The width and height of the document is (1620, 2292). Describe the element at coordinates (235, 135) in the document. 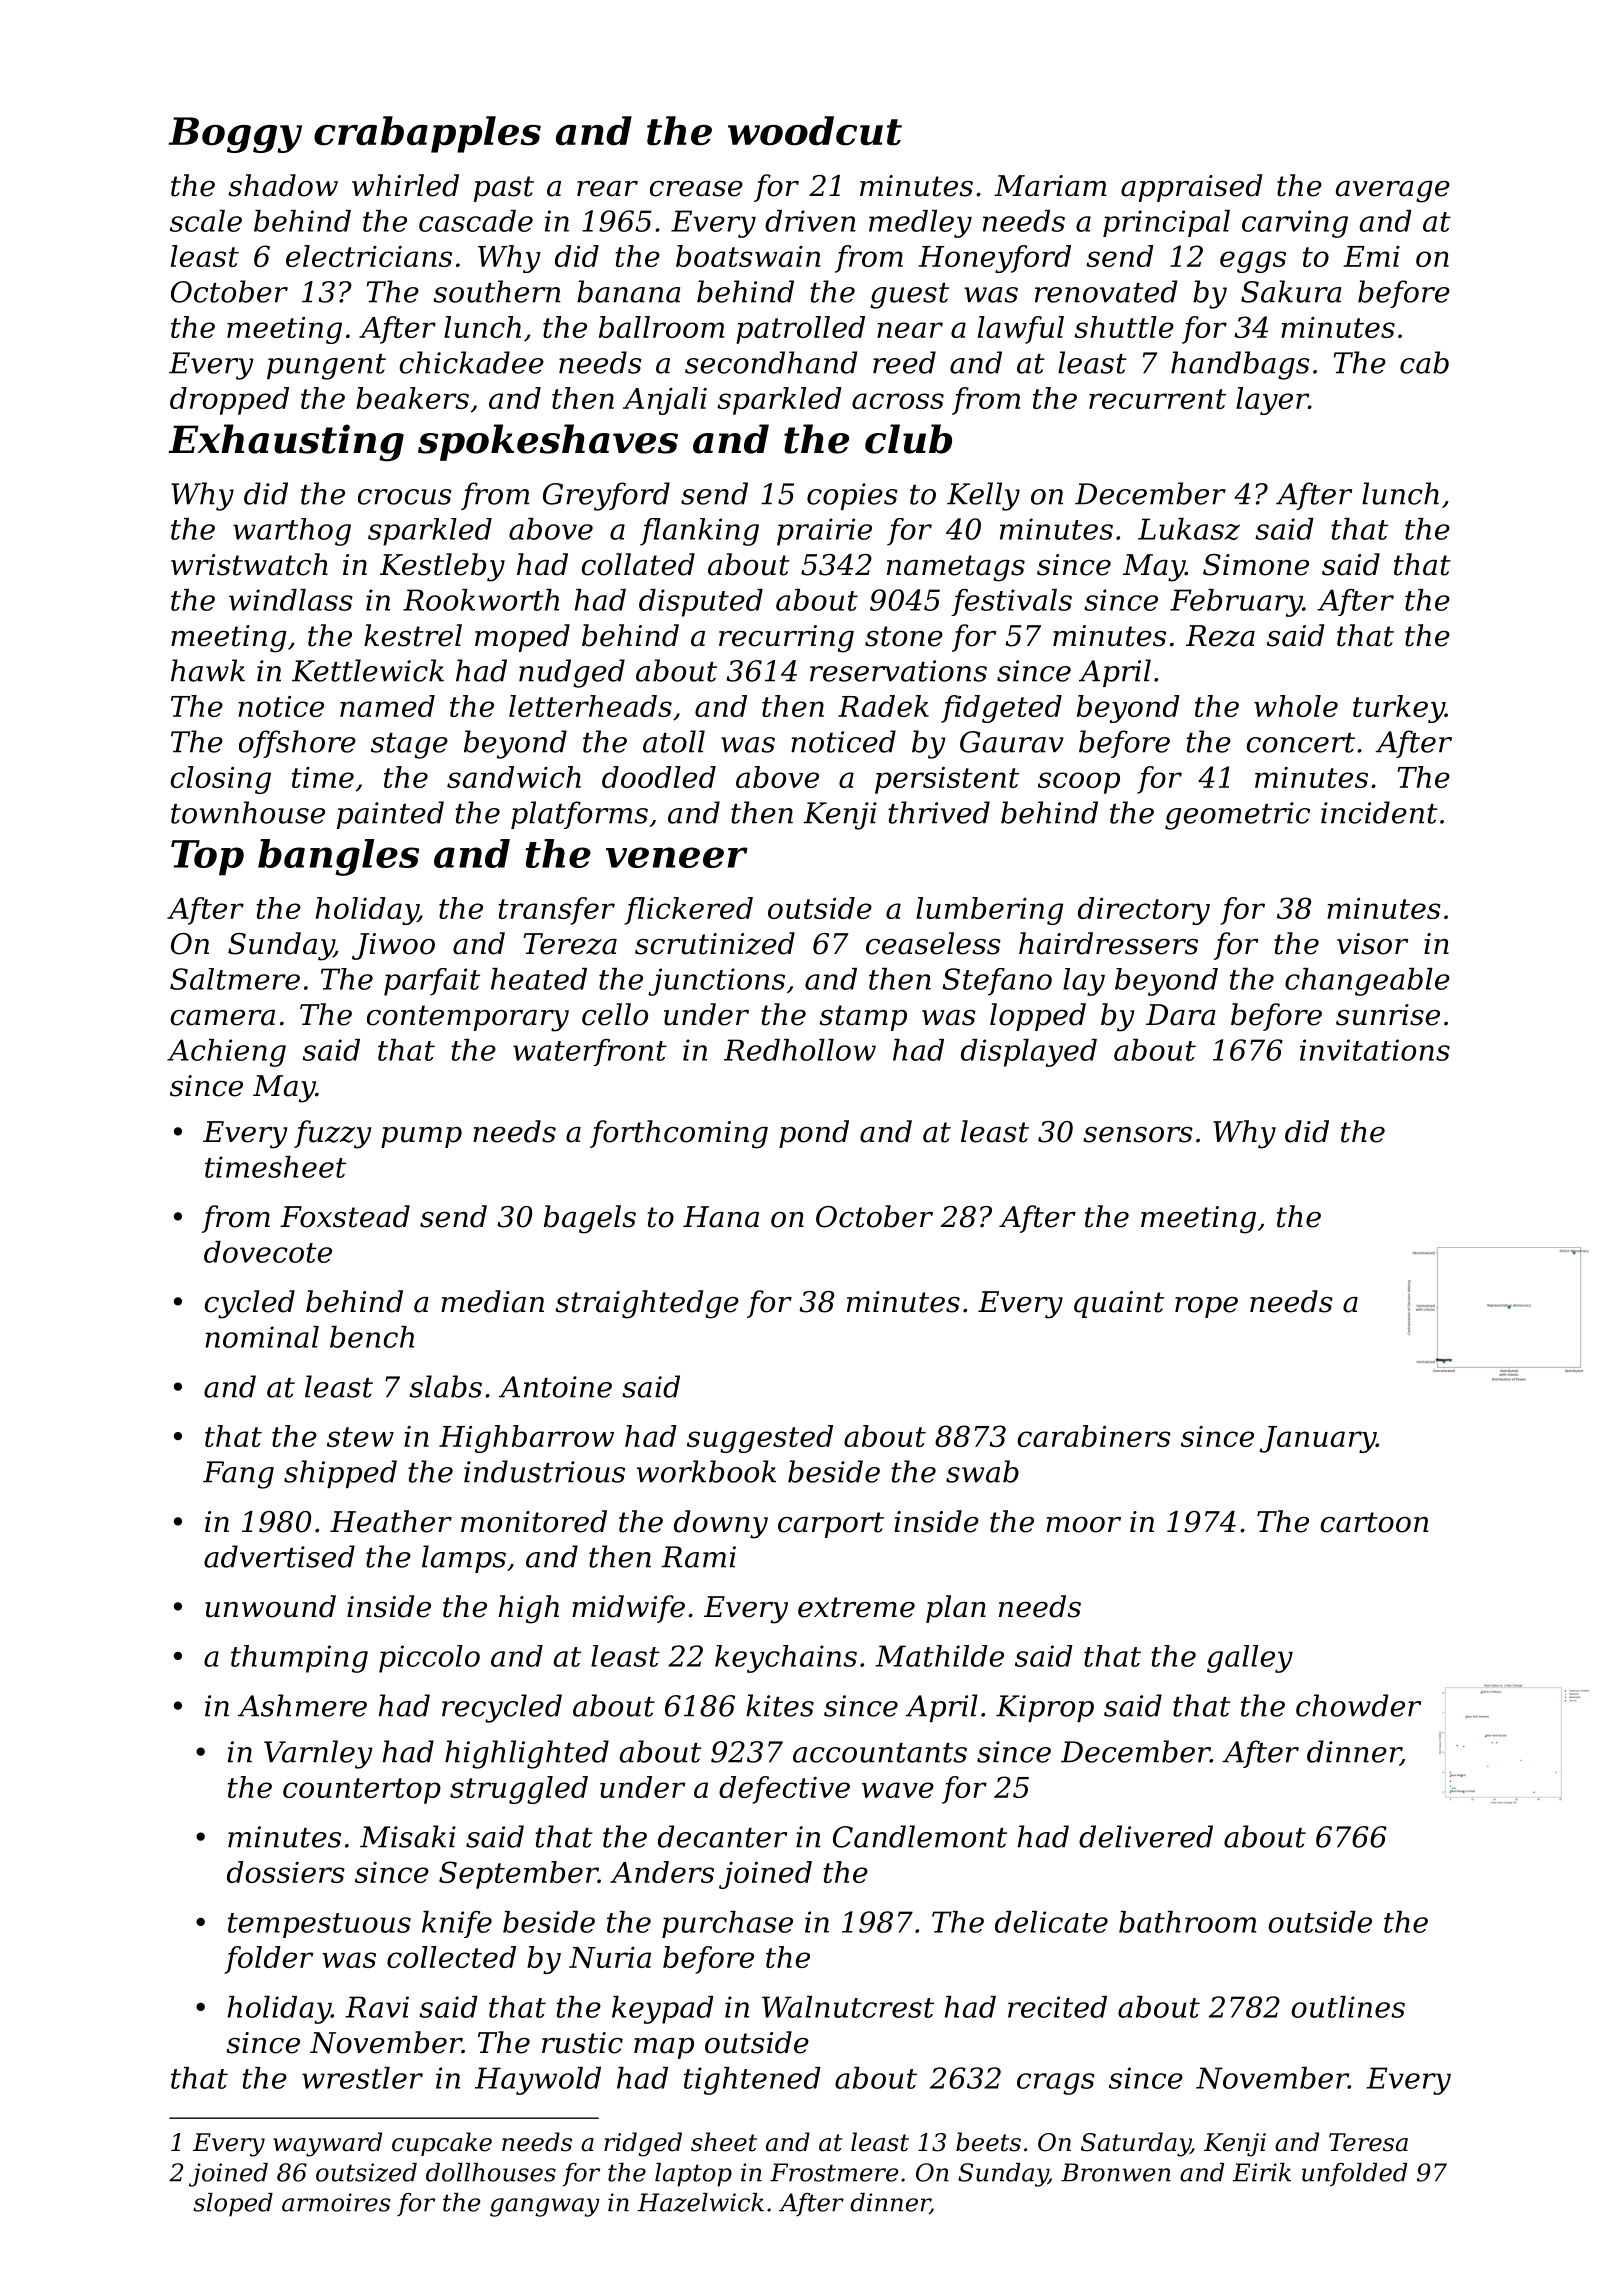

I see `Boggy` at that location.
